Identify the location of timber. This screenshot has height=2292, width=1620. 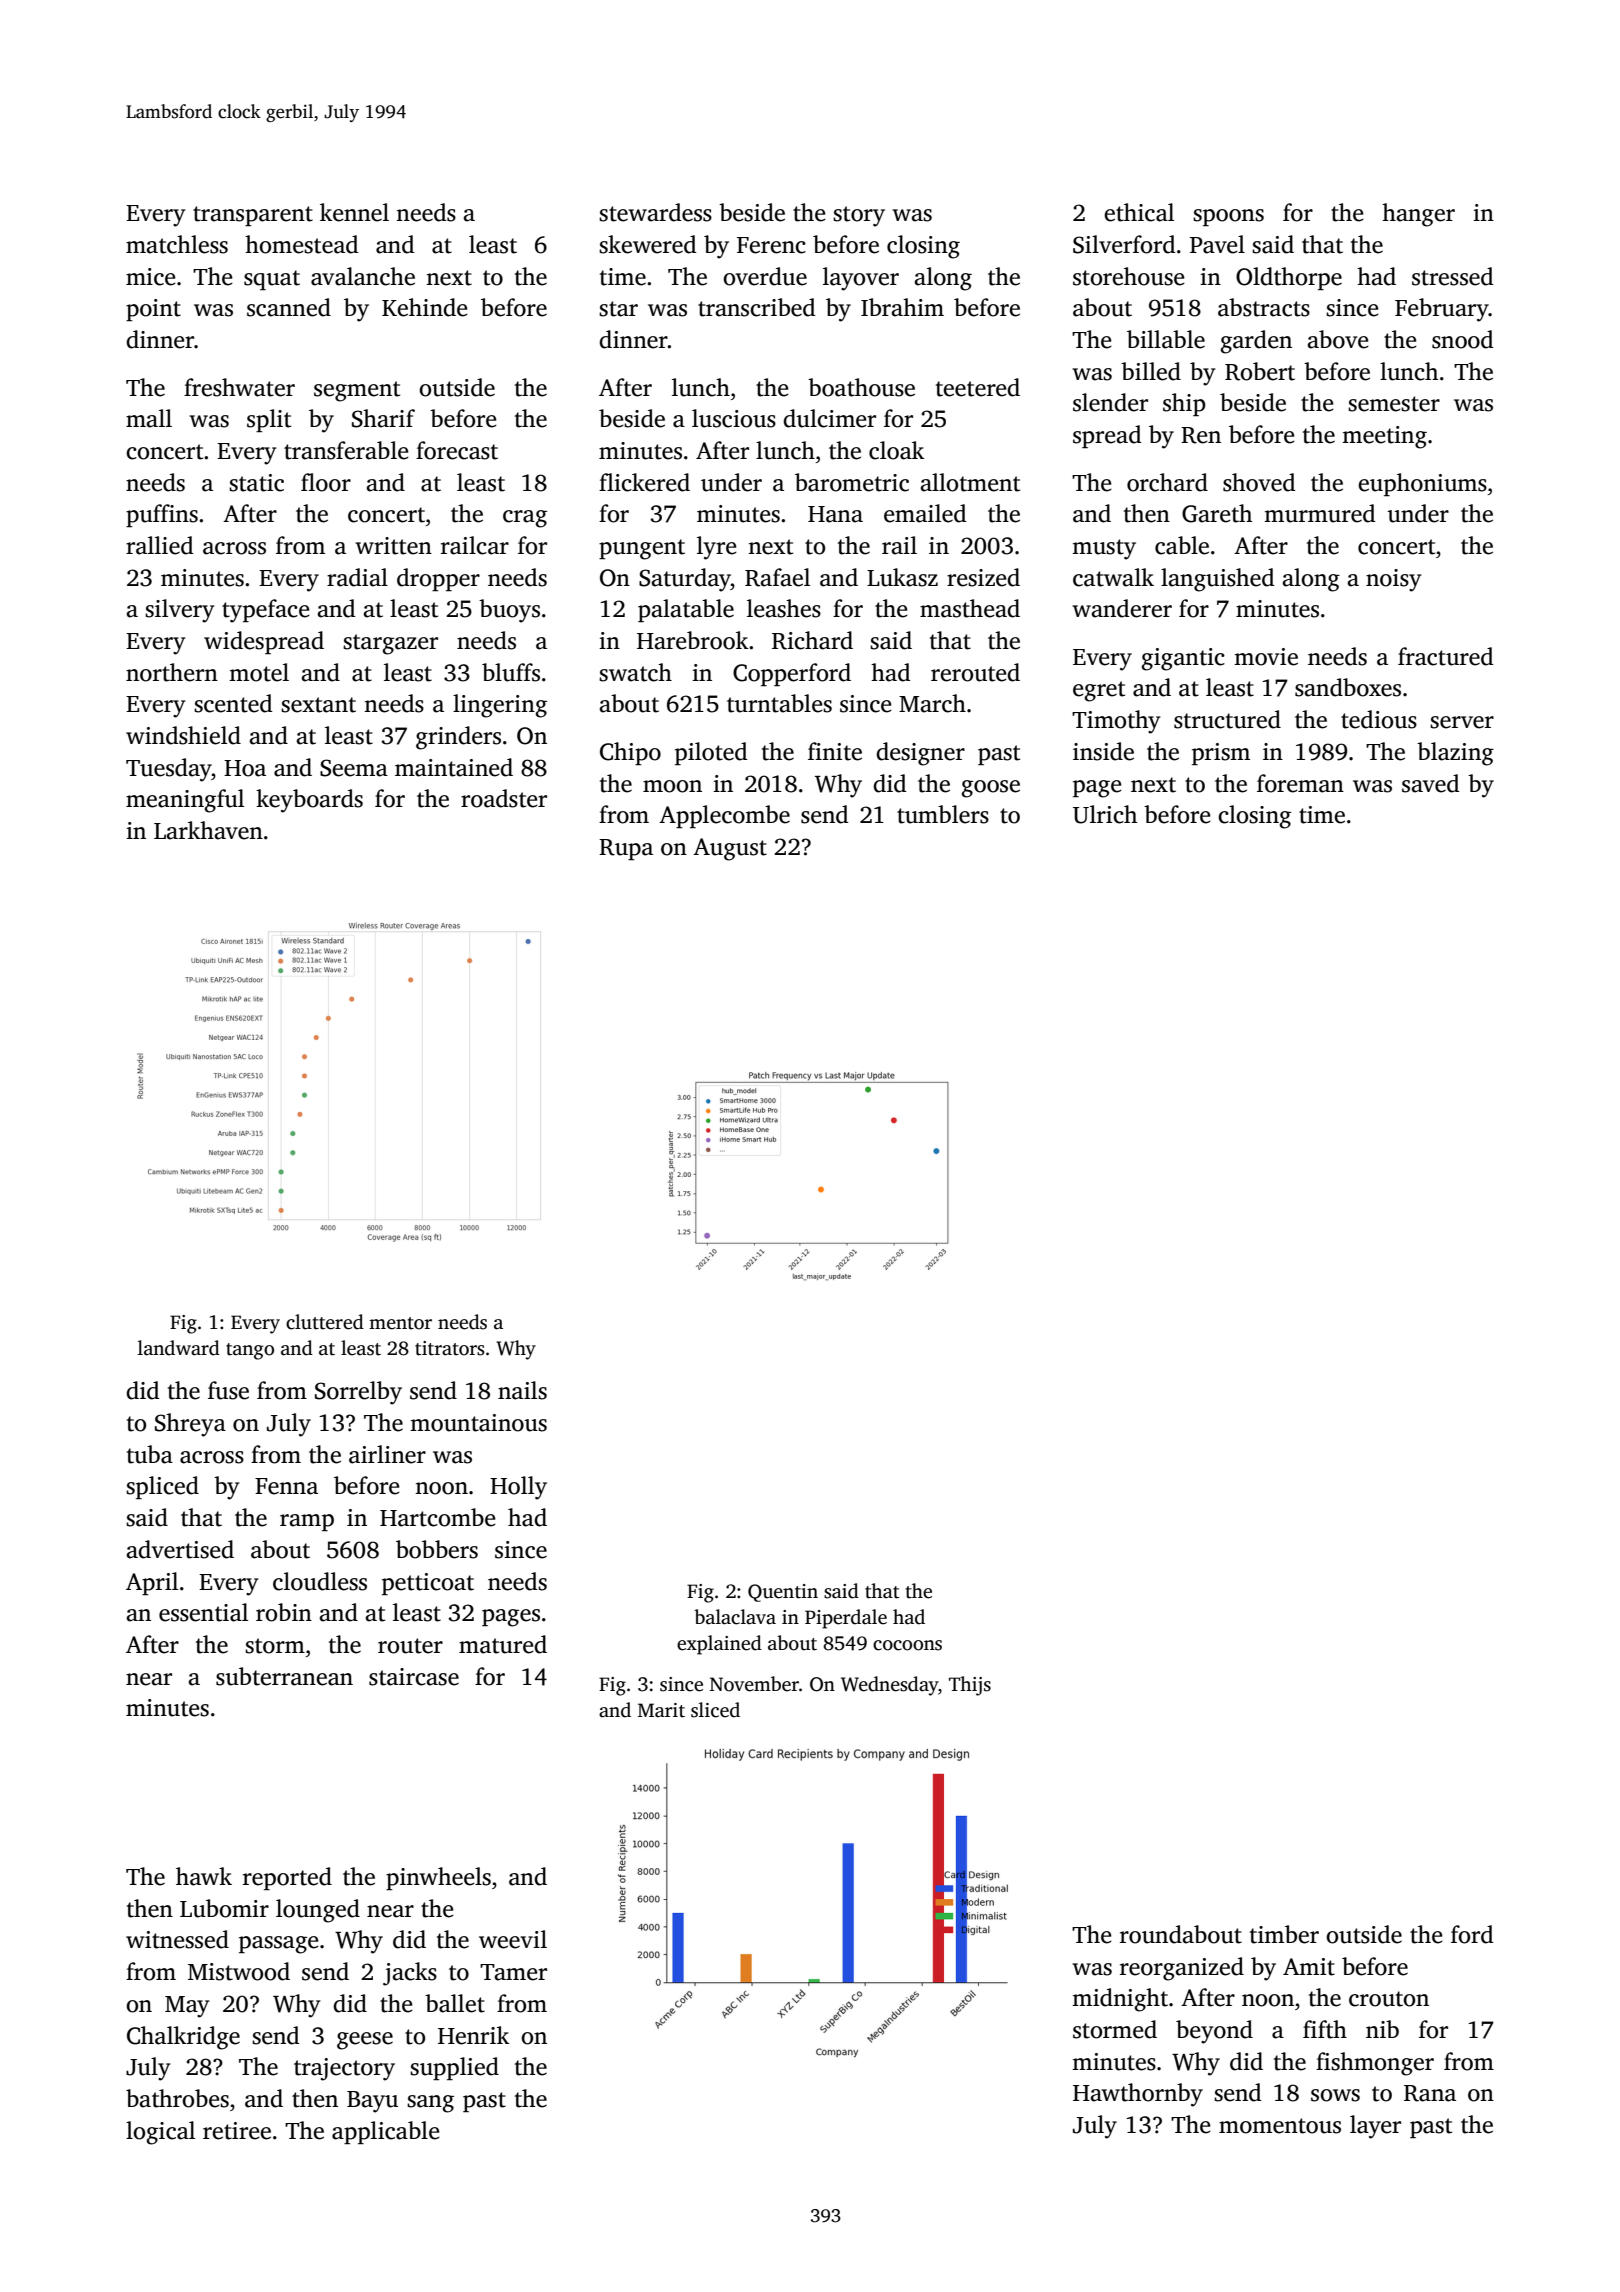
(1284, 1934).
